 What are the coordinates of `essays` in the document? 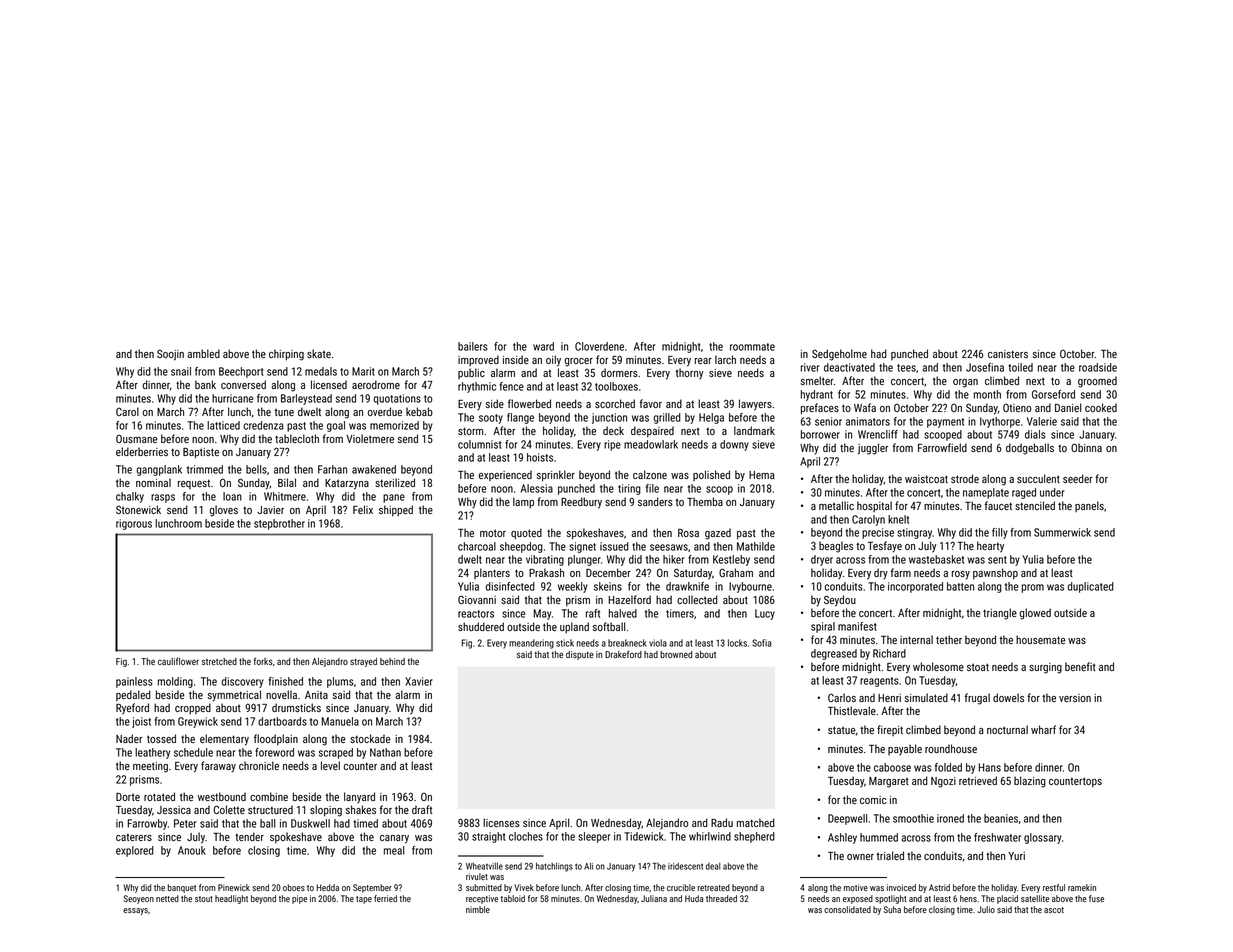 It's located at (135, 911).
